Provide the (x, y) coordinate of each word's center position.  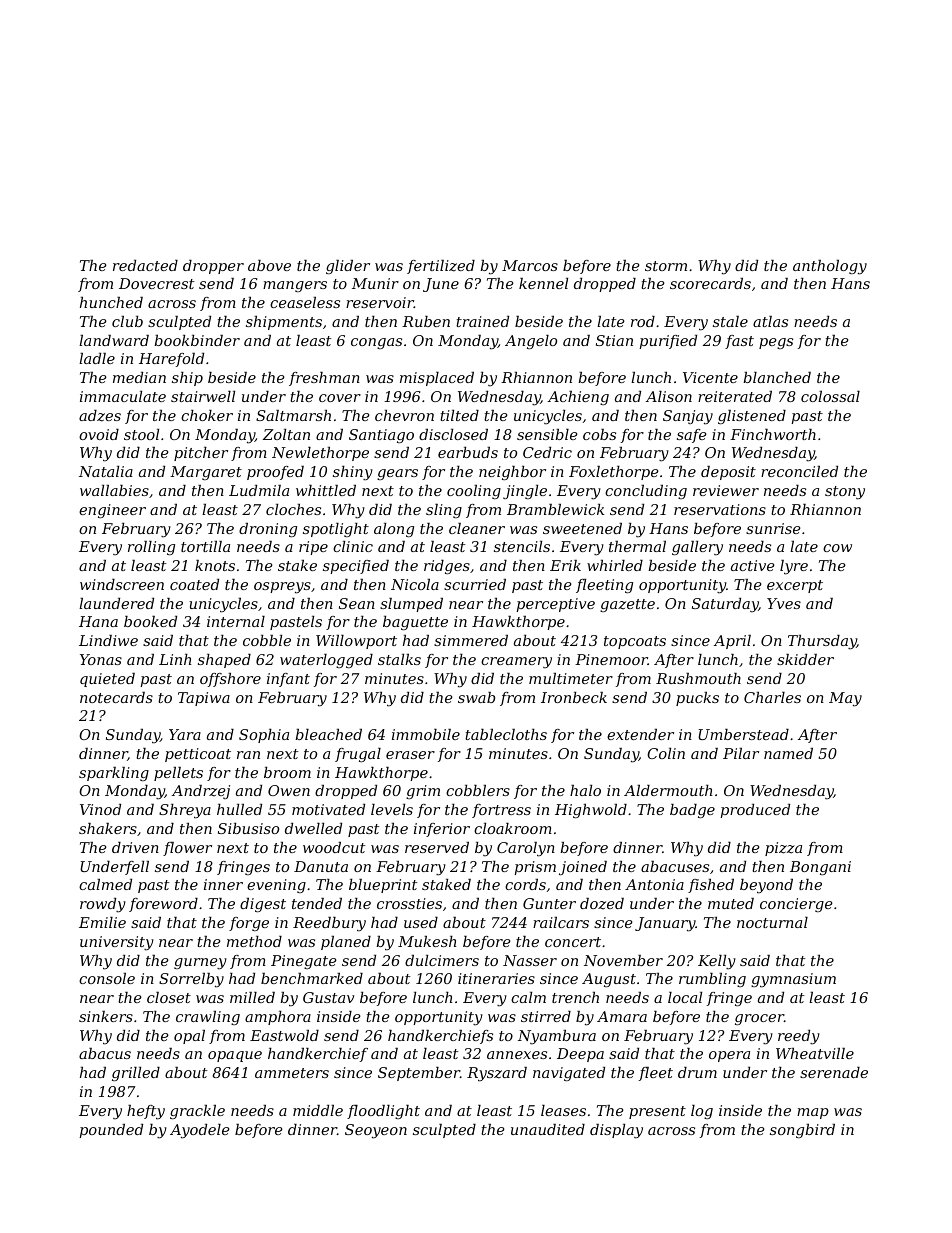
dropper (213, 267)
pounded (111, 1131)
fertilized (441, 267)
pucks (697, 699)
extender (640, 734)
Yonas (101, 659)
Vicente (710, 377)
